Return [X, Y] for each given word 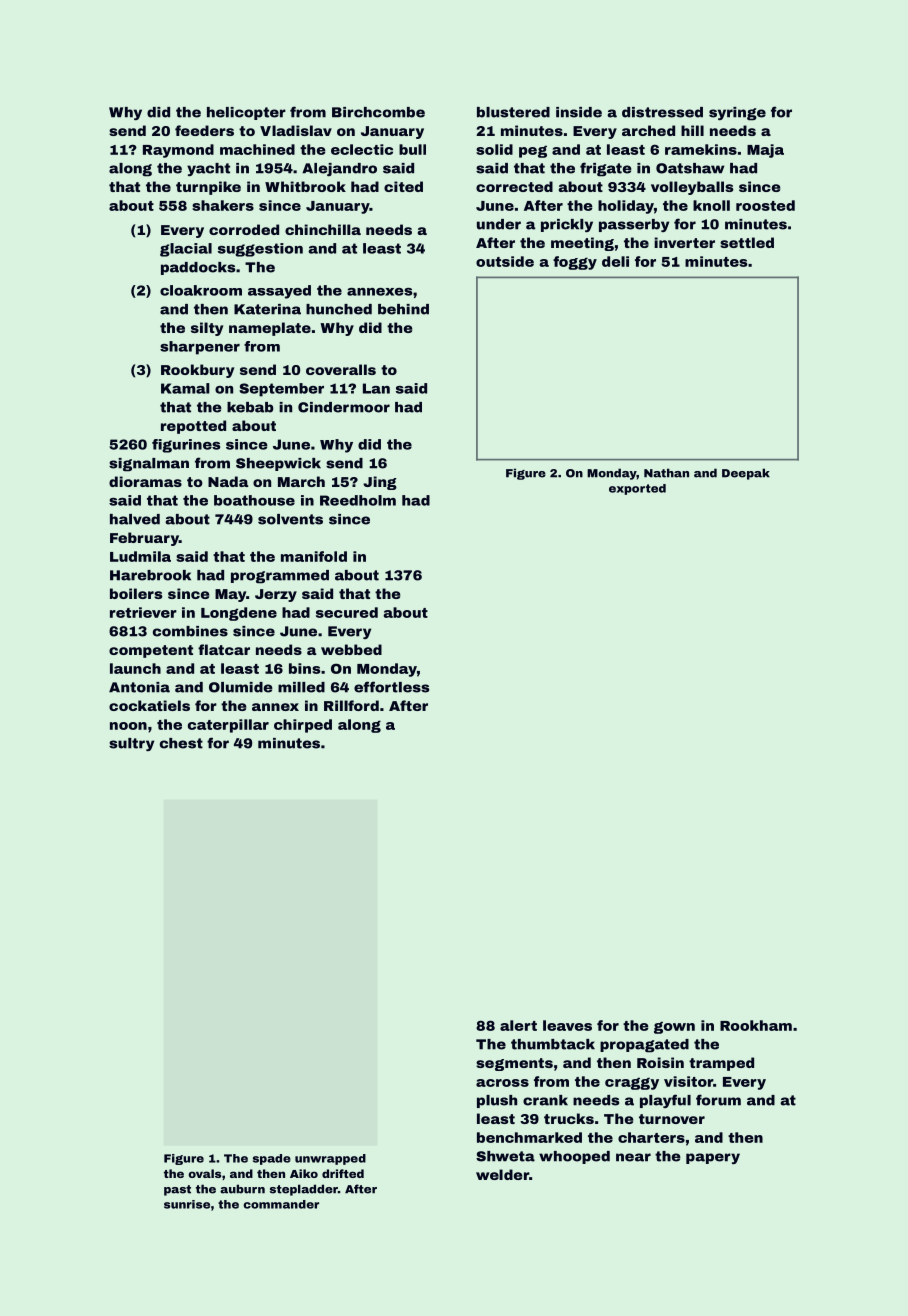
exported [637, 489]
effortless [391, 687]
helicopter [246, 113]
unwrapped [330, 1159]
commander [281, 1204]
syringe [737, 114]
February [144, 539]
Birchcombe [378, 112]
